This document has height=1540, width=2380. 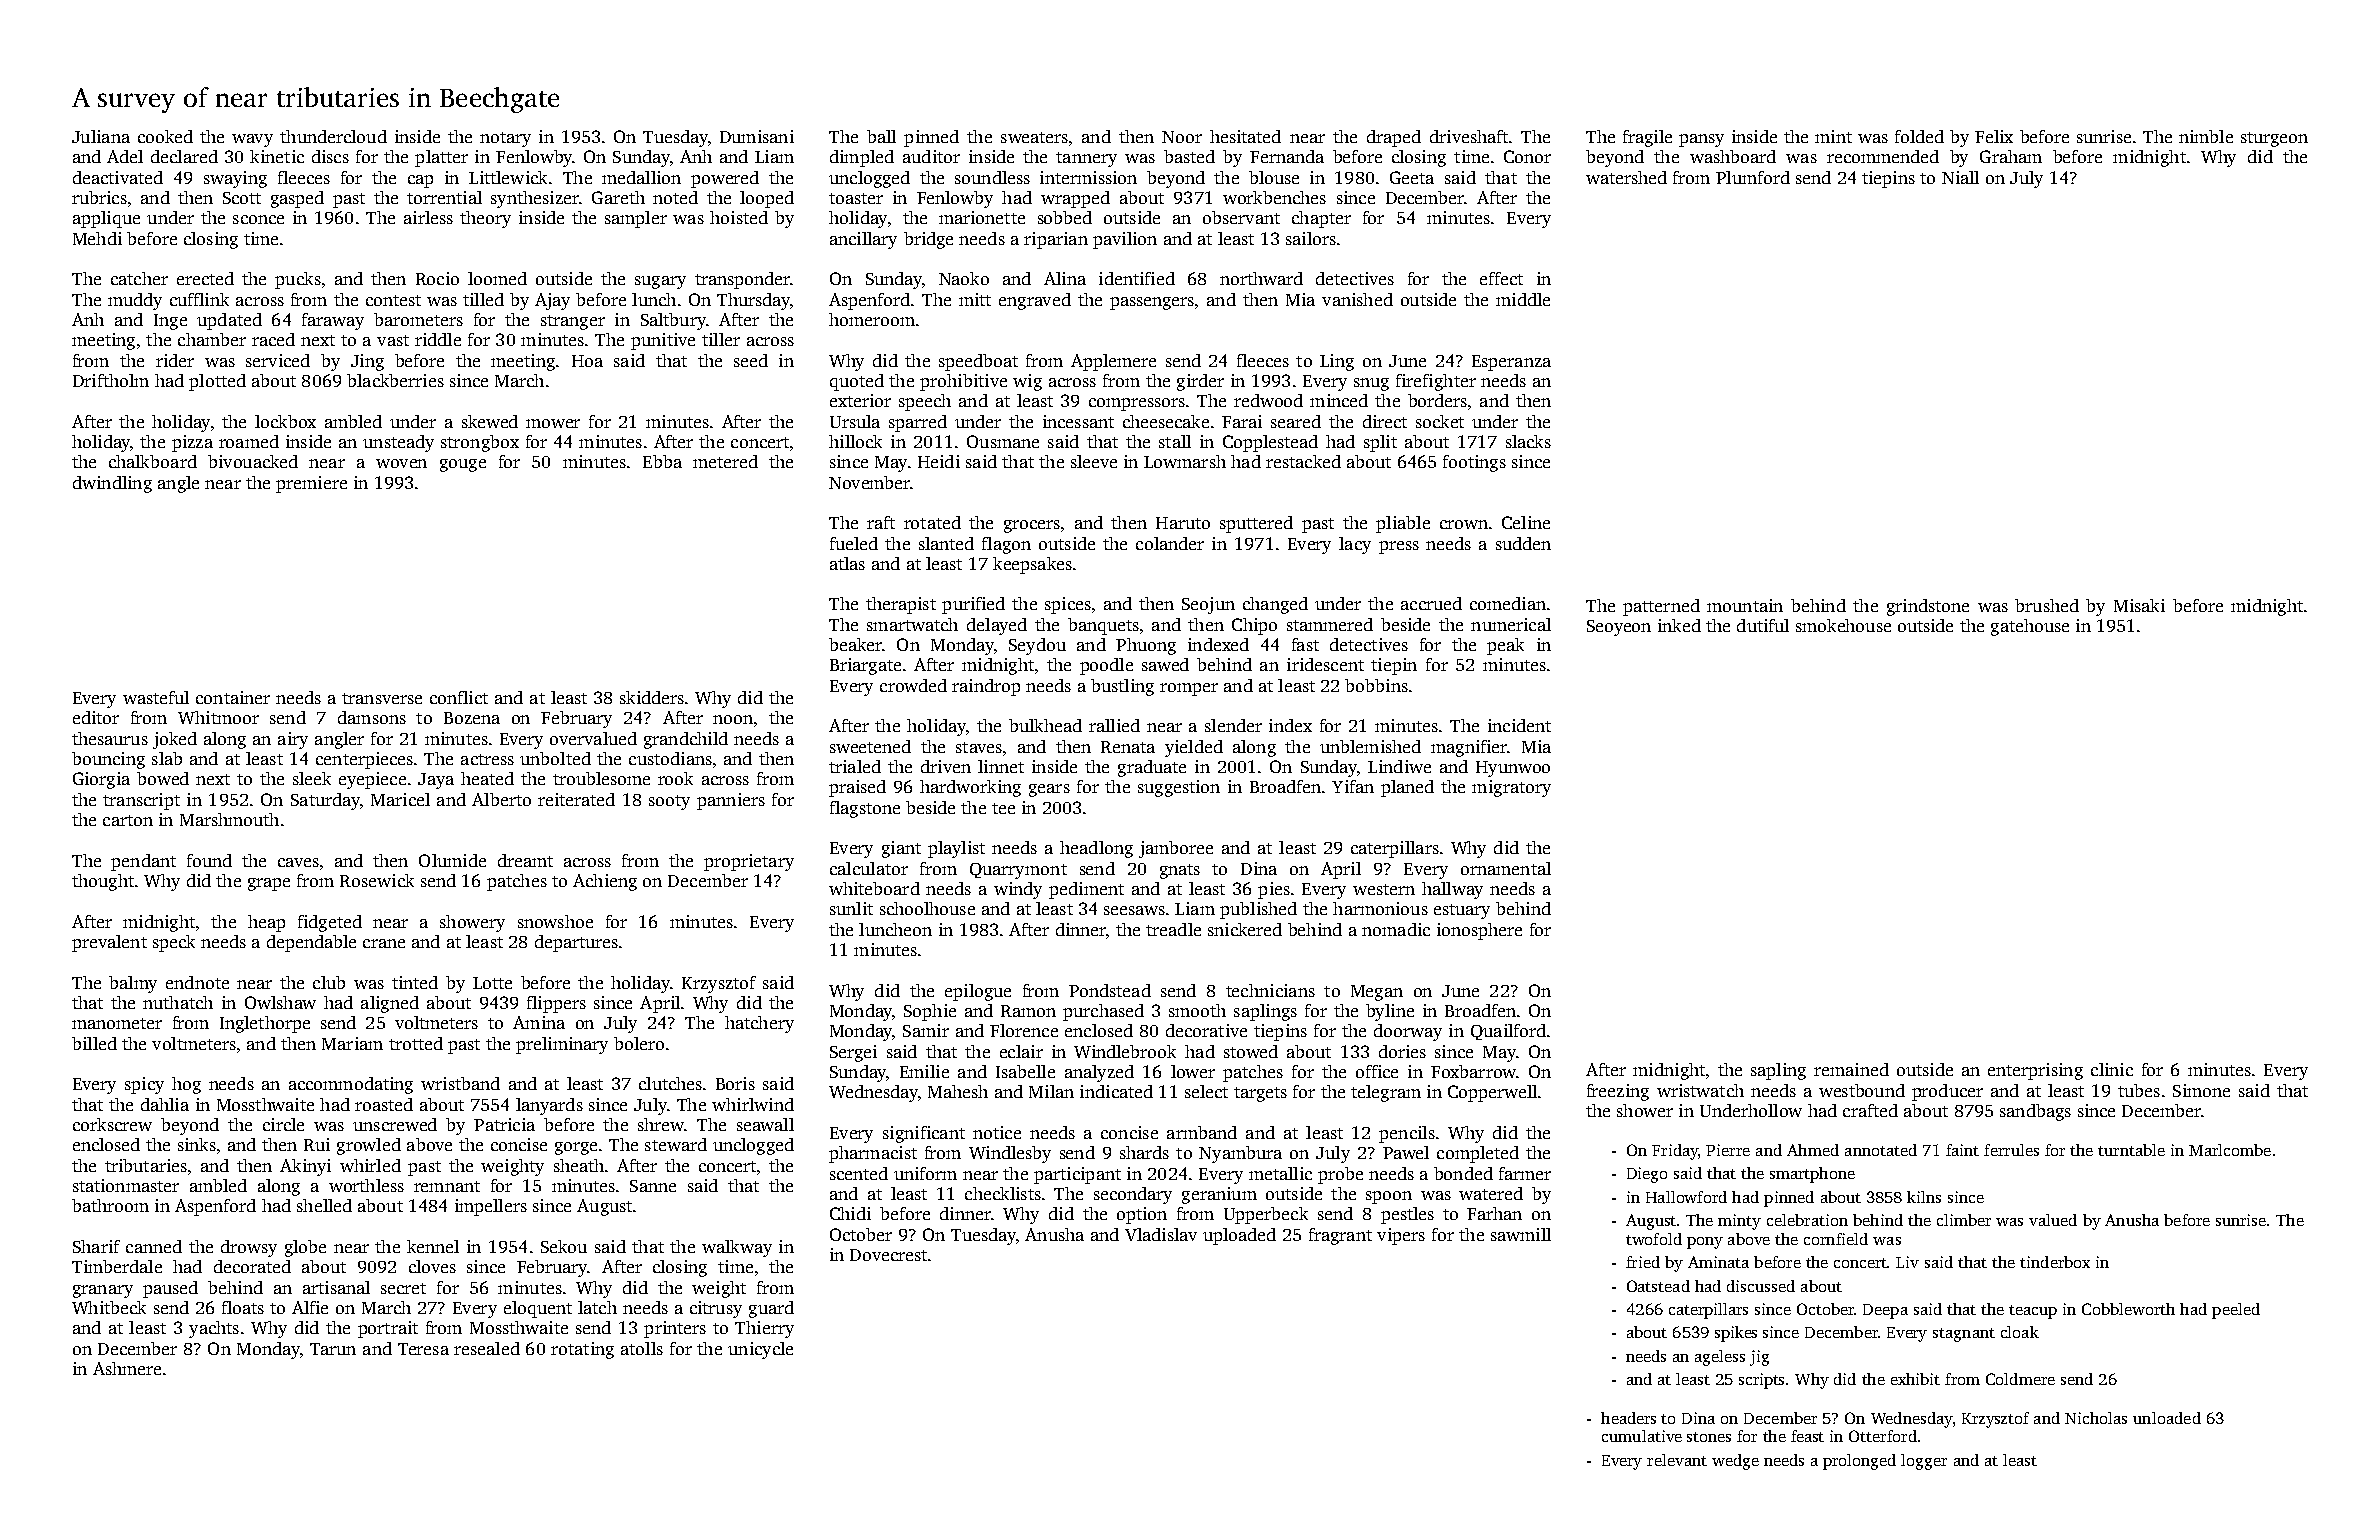 What do you see at coordinates (99, 197) in the document?
I see `rubrics` at bounding box center [99, 197].
